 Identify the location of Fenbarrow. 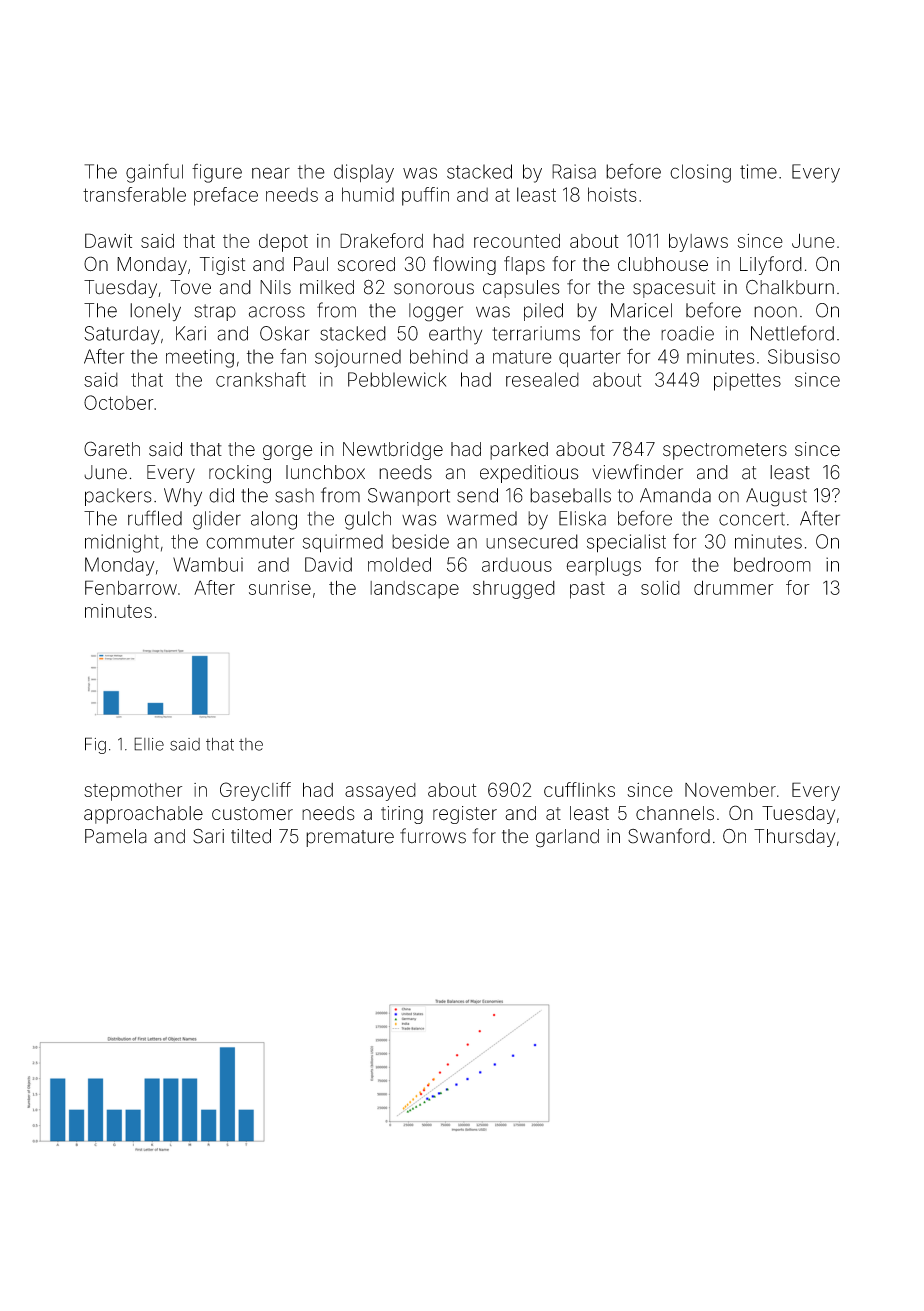
(131, 587).
